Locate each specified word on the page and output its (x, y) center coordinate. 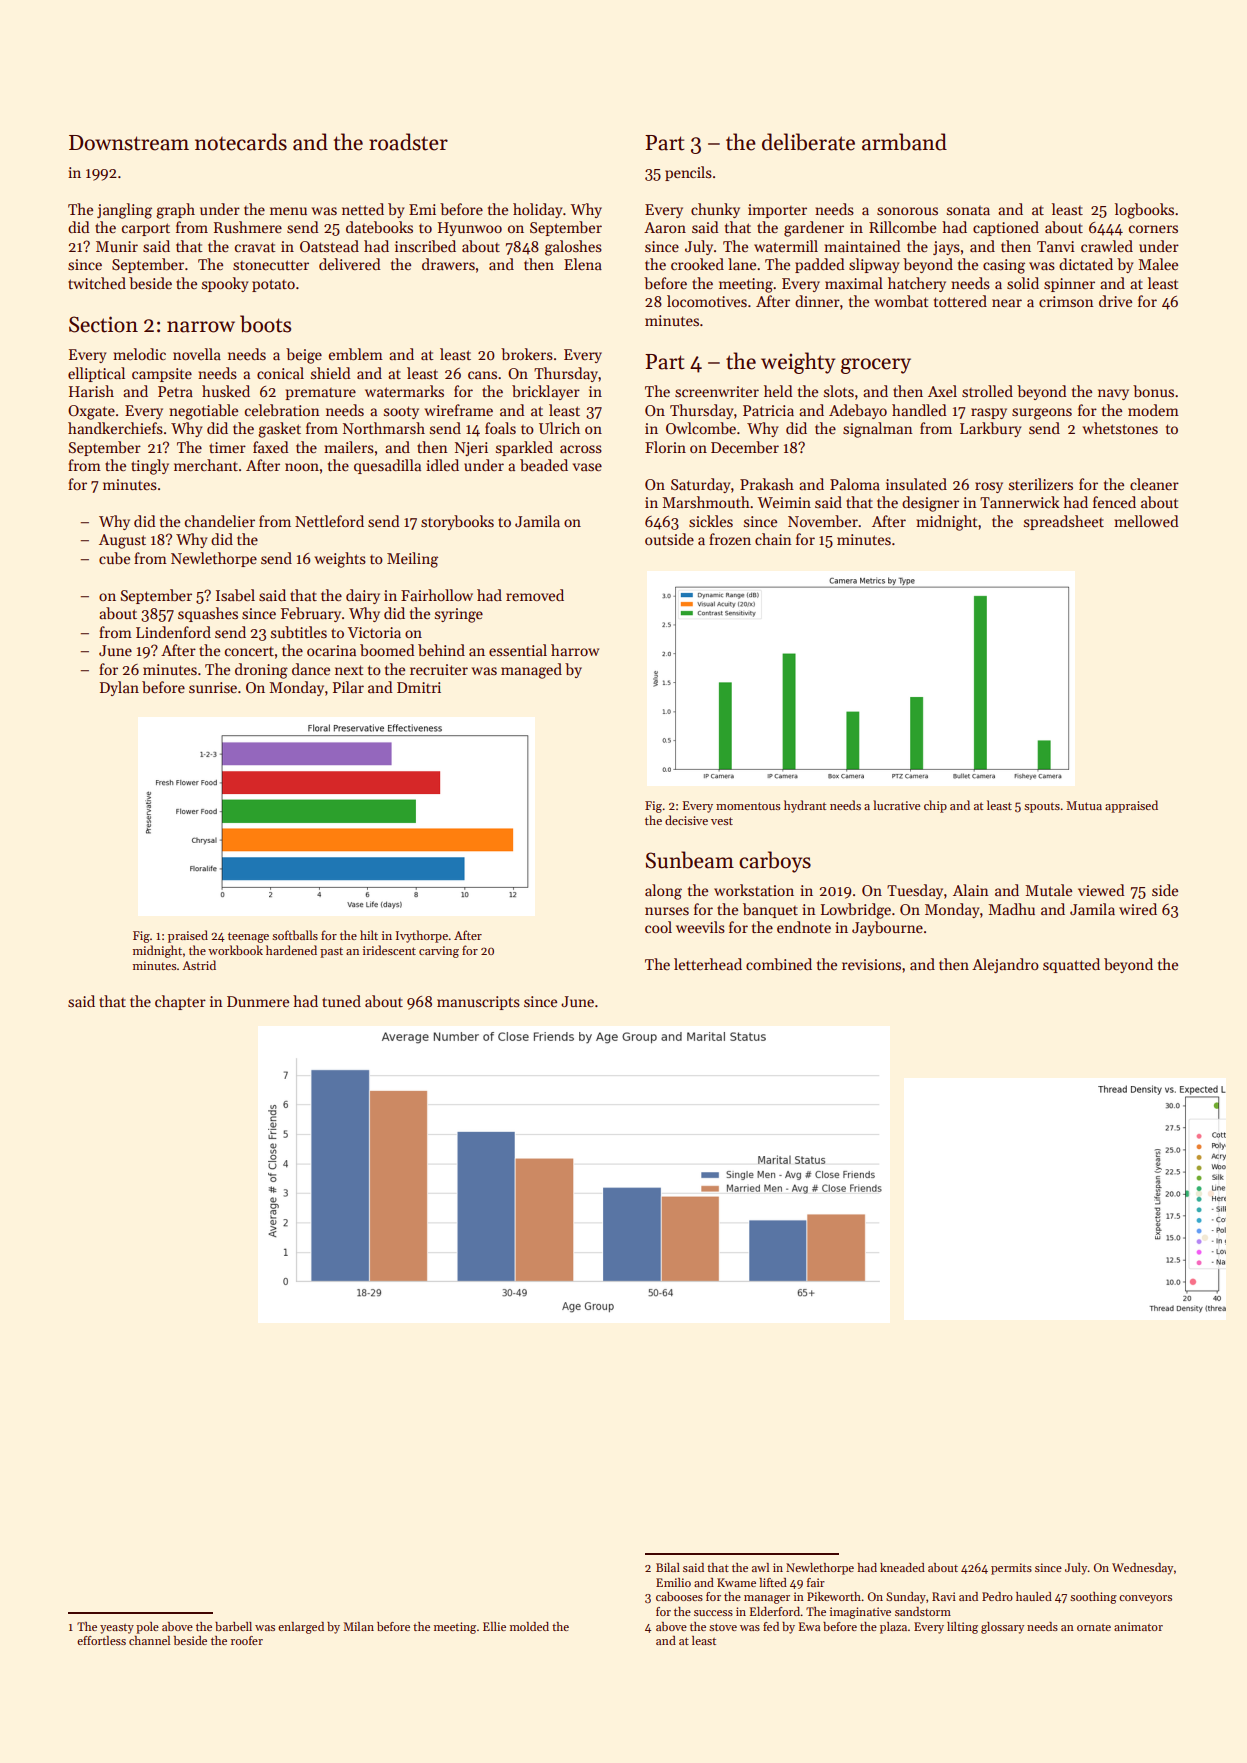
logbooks (1144, 211)
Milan (358, 1626)
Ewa (809, 1626)
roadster (408, 142)
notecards (241, 142)
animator (1138, 1626)
